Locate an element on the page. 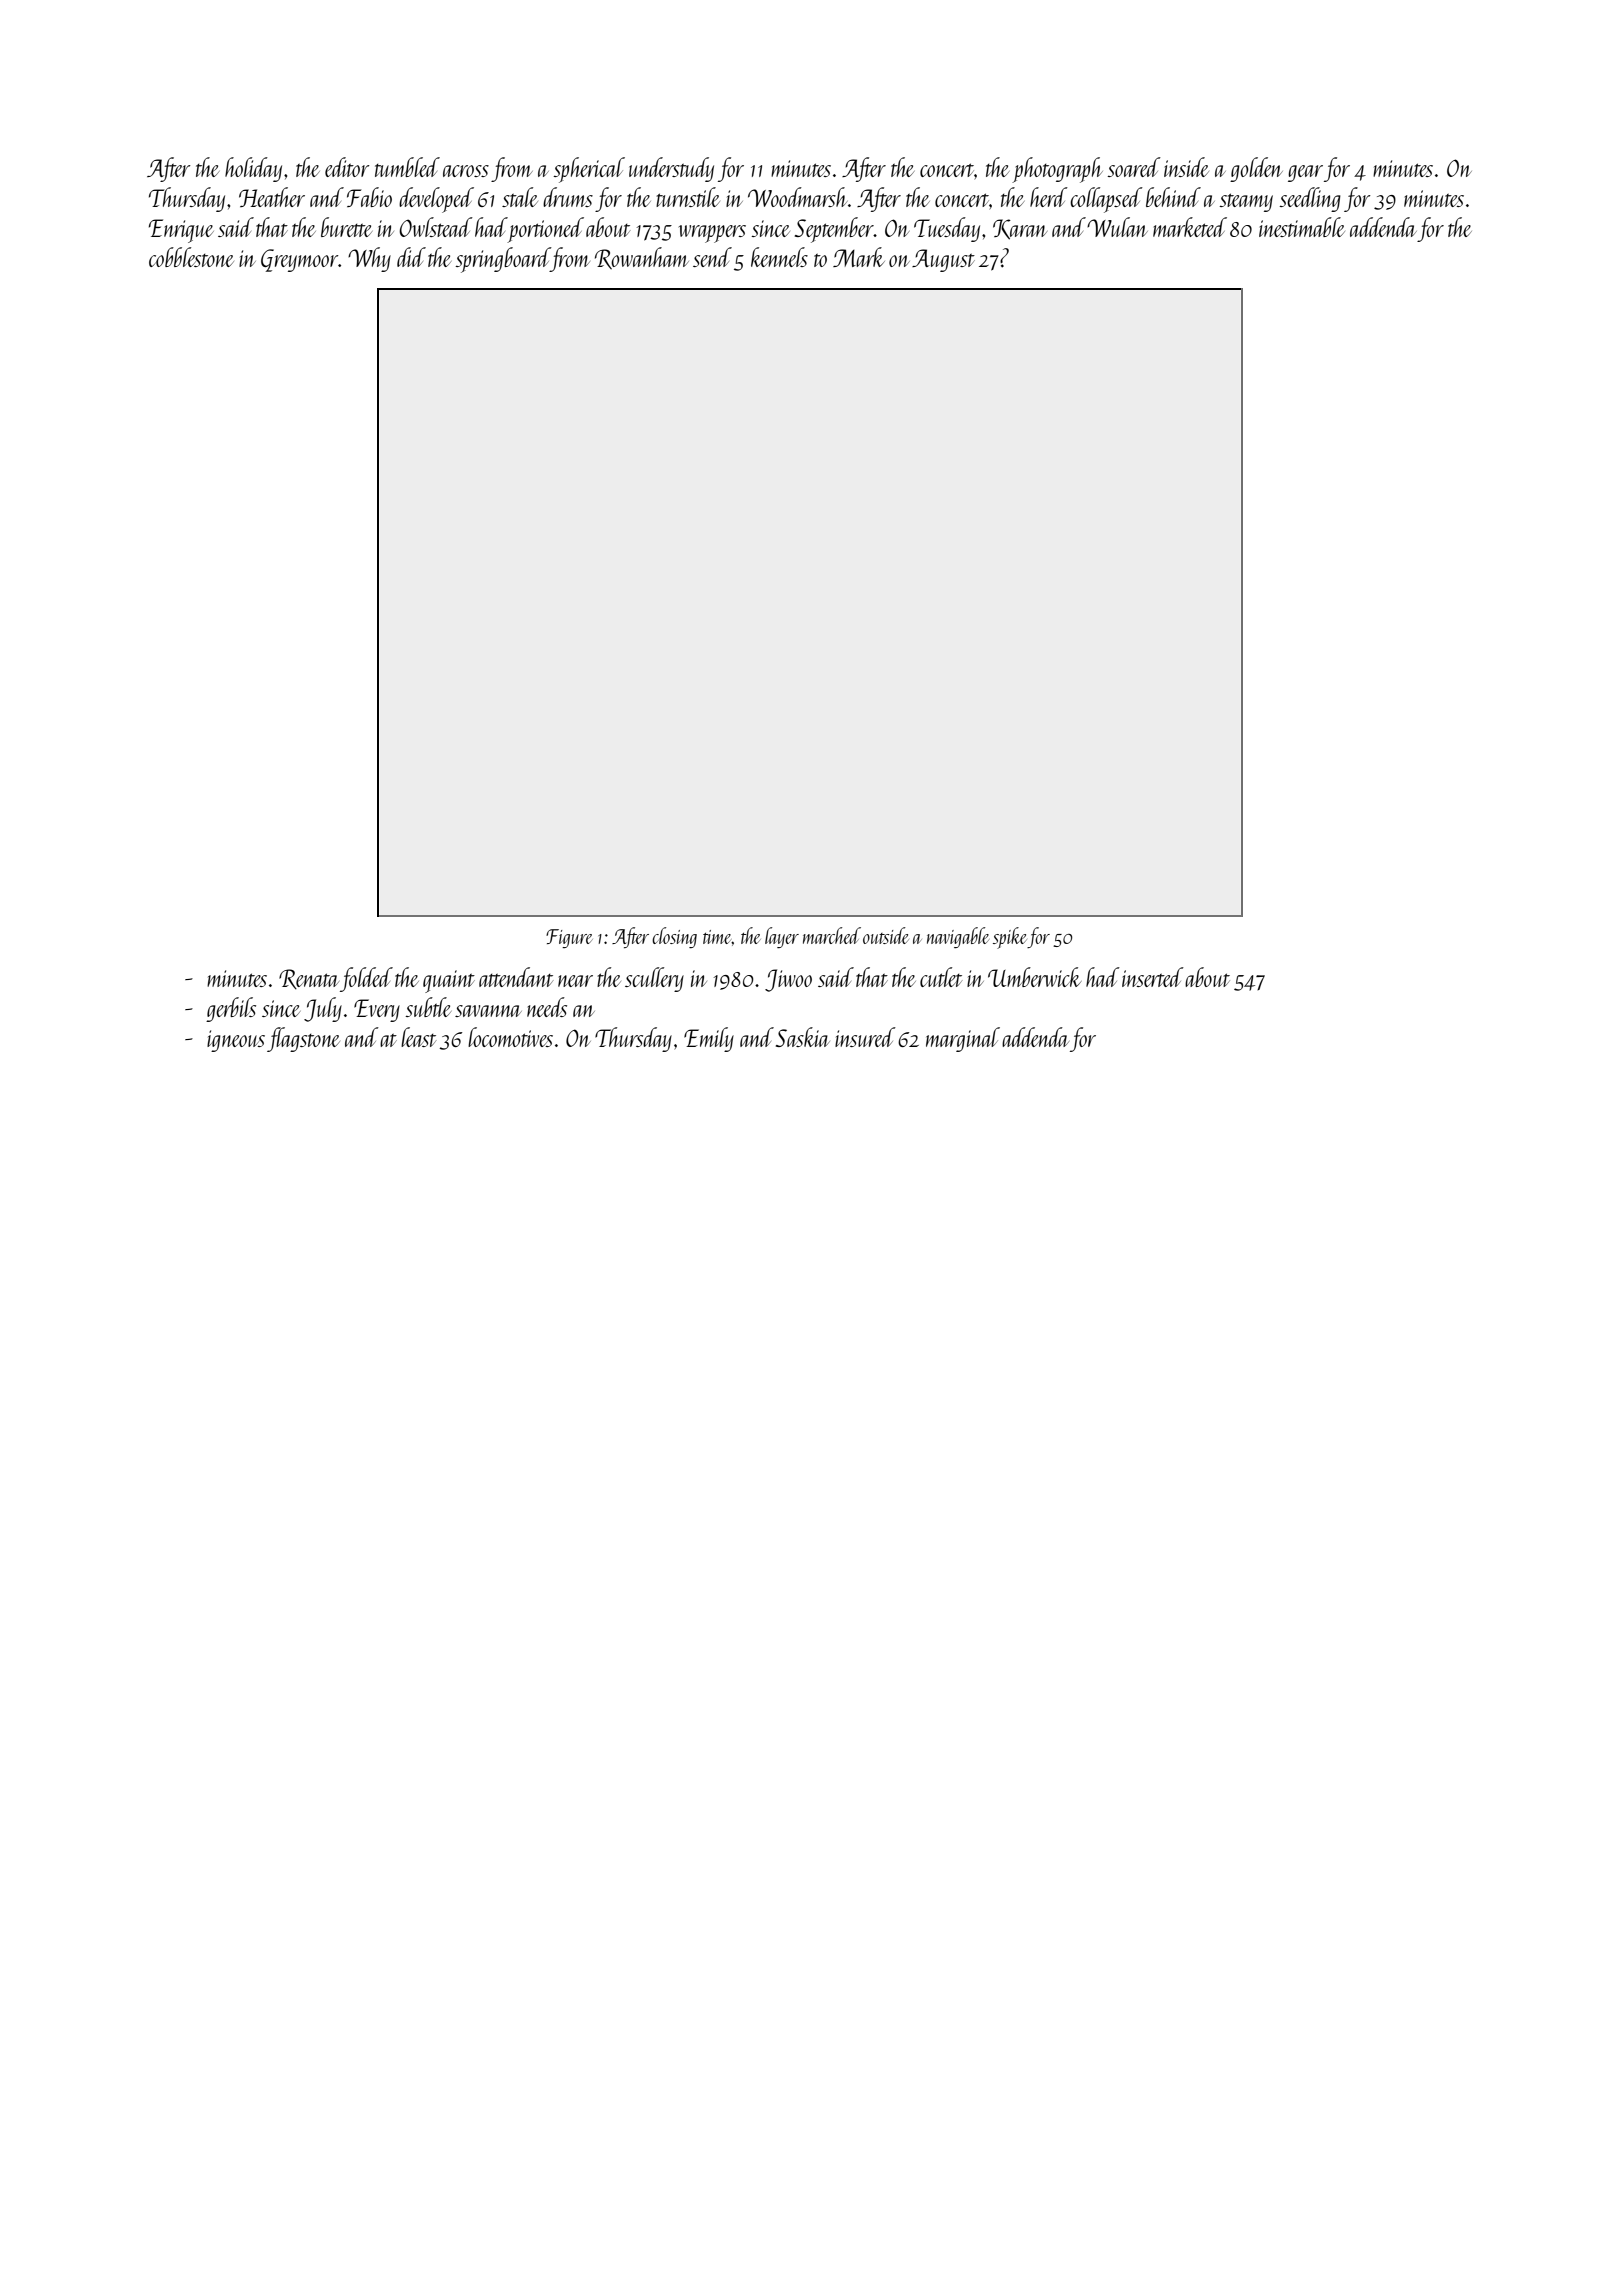 The height and width of the page is (2292, 1620). across is located at coordinates (466, 171).
